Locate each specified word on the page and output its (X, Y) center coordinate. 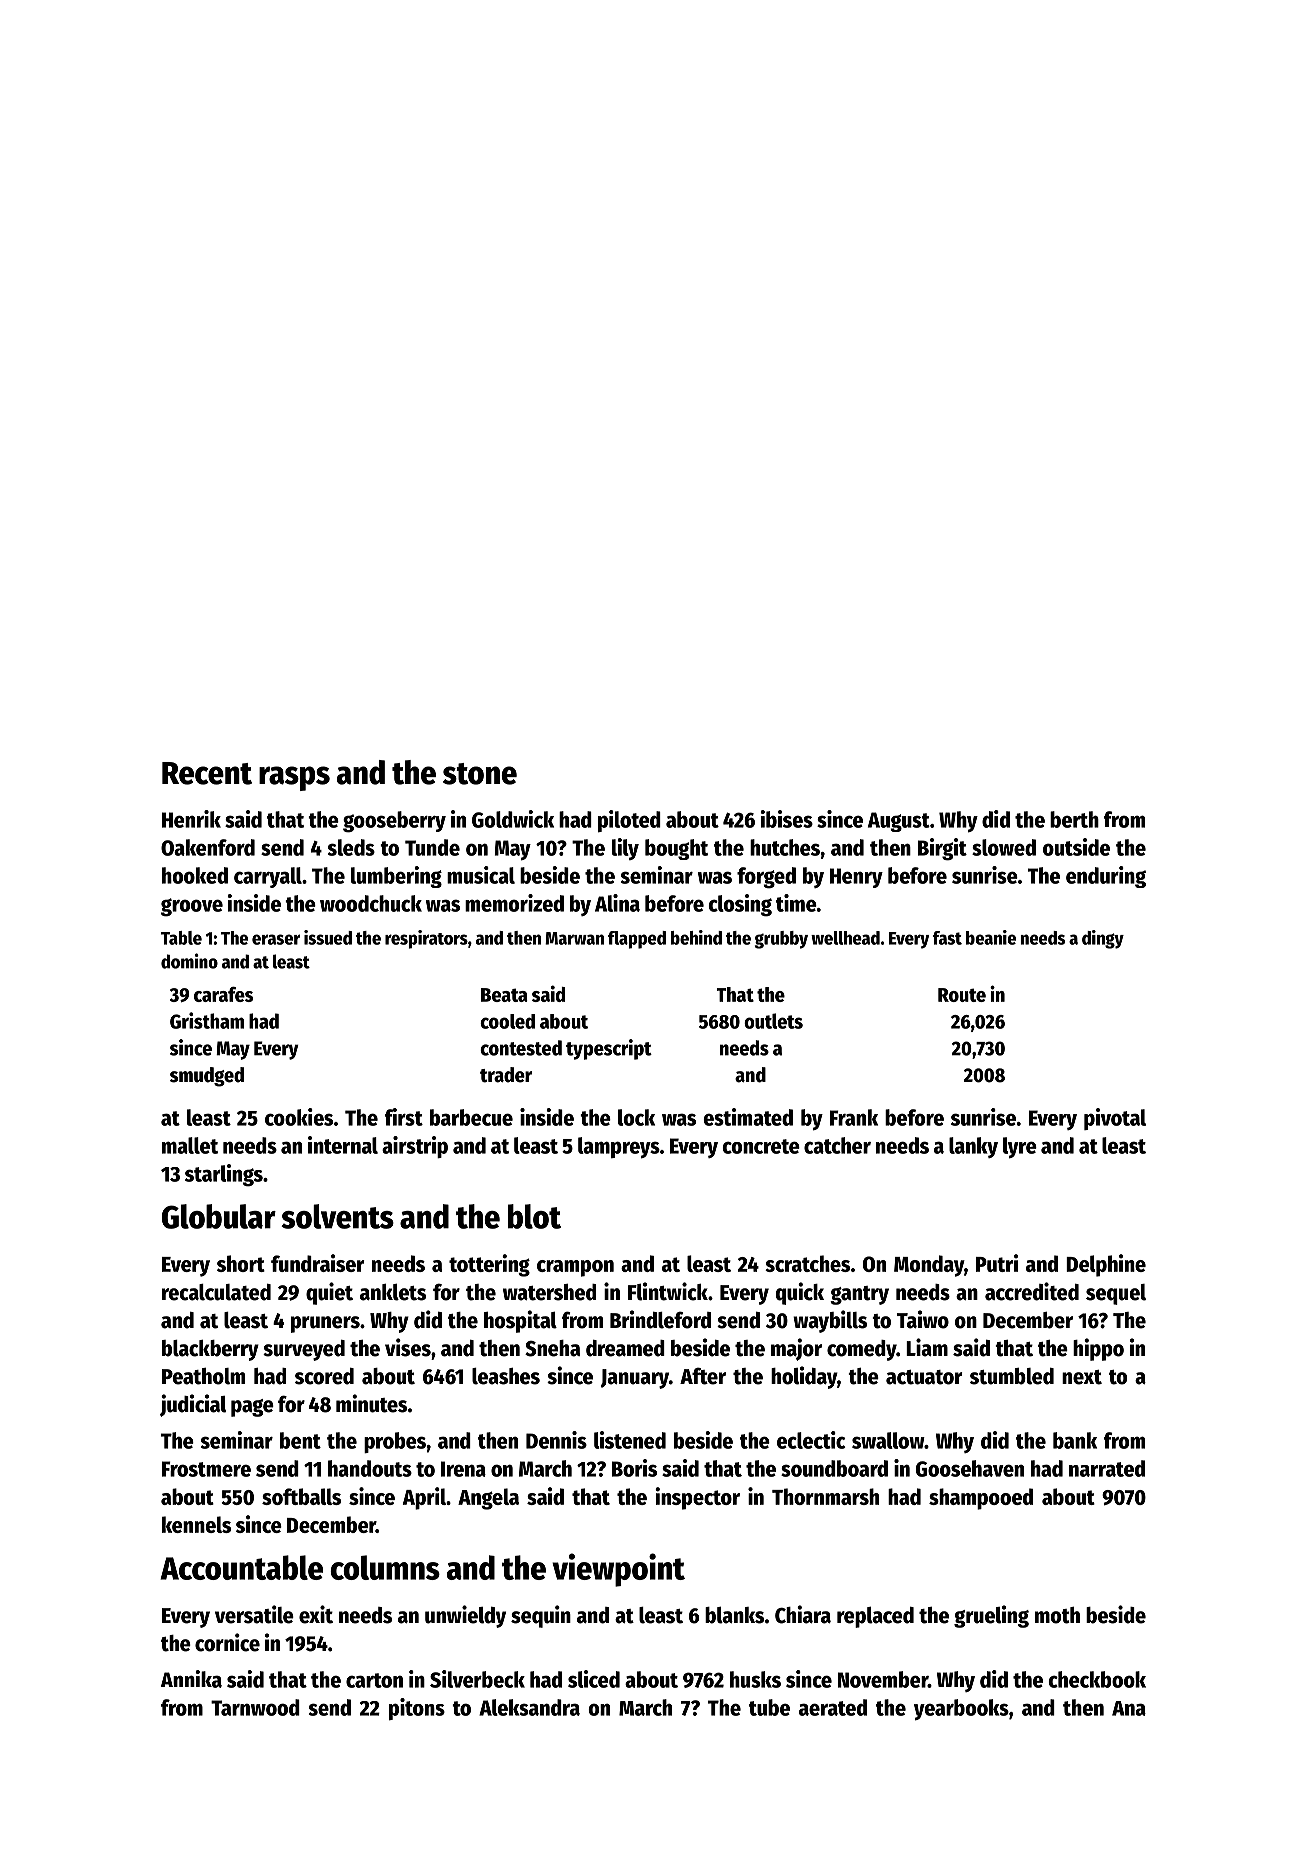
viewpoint (618, 1570)
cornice (227, 1642)
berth (1074, 819)
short (241, 1263)
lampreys (619, 1148)
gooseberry (394, 822)
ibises (787, 819)
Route (962, 995)
